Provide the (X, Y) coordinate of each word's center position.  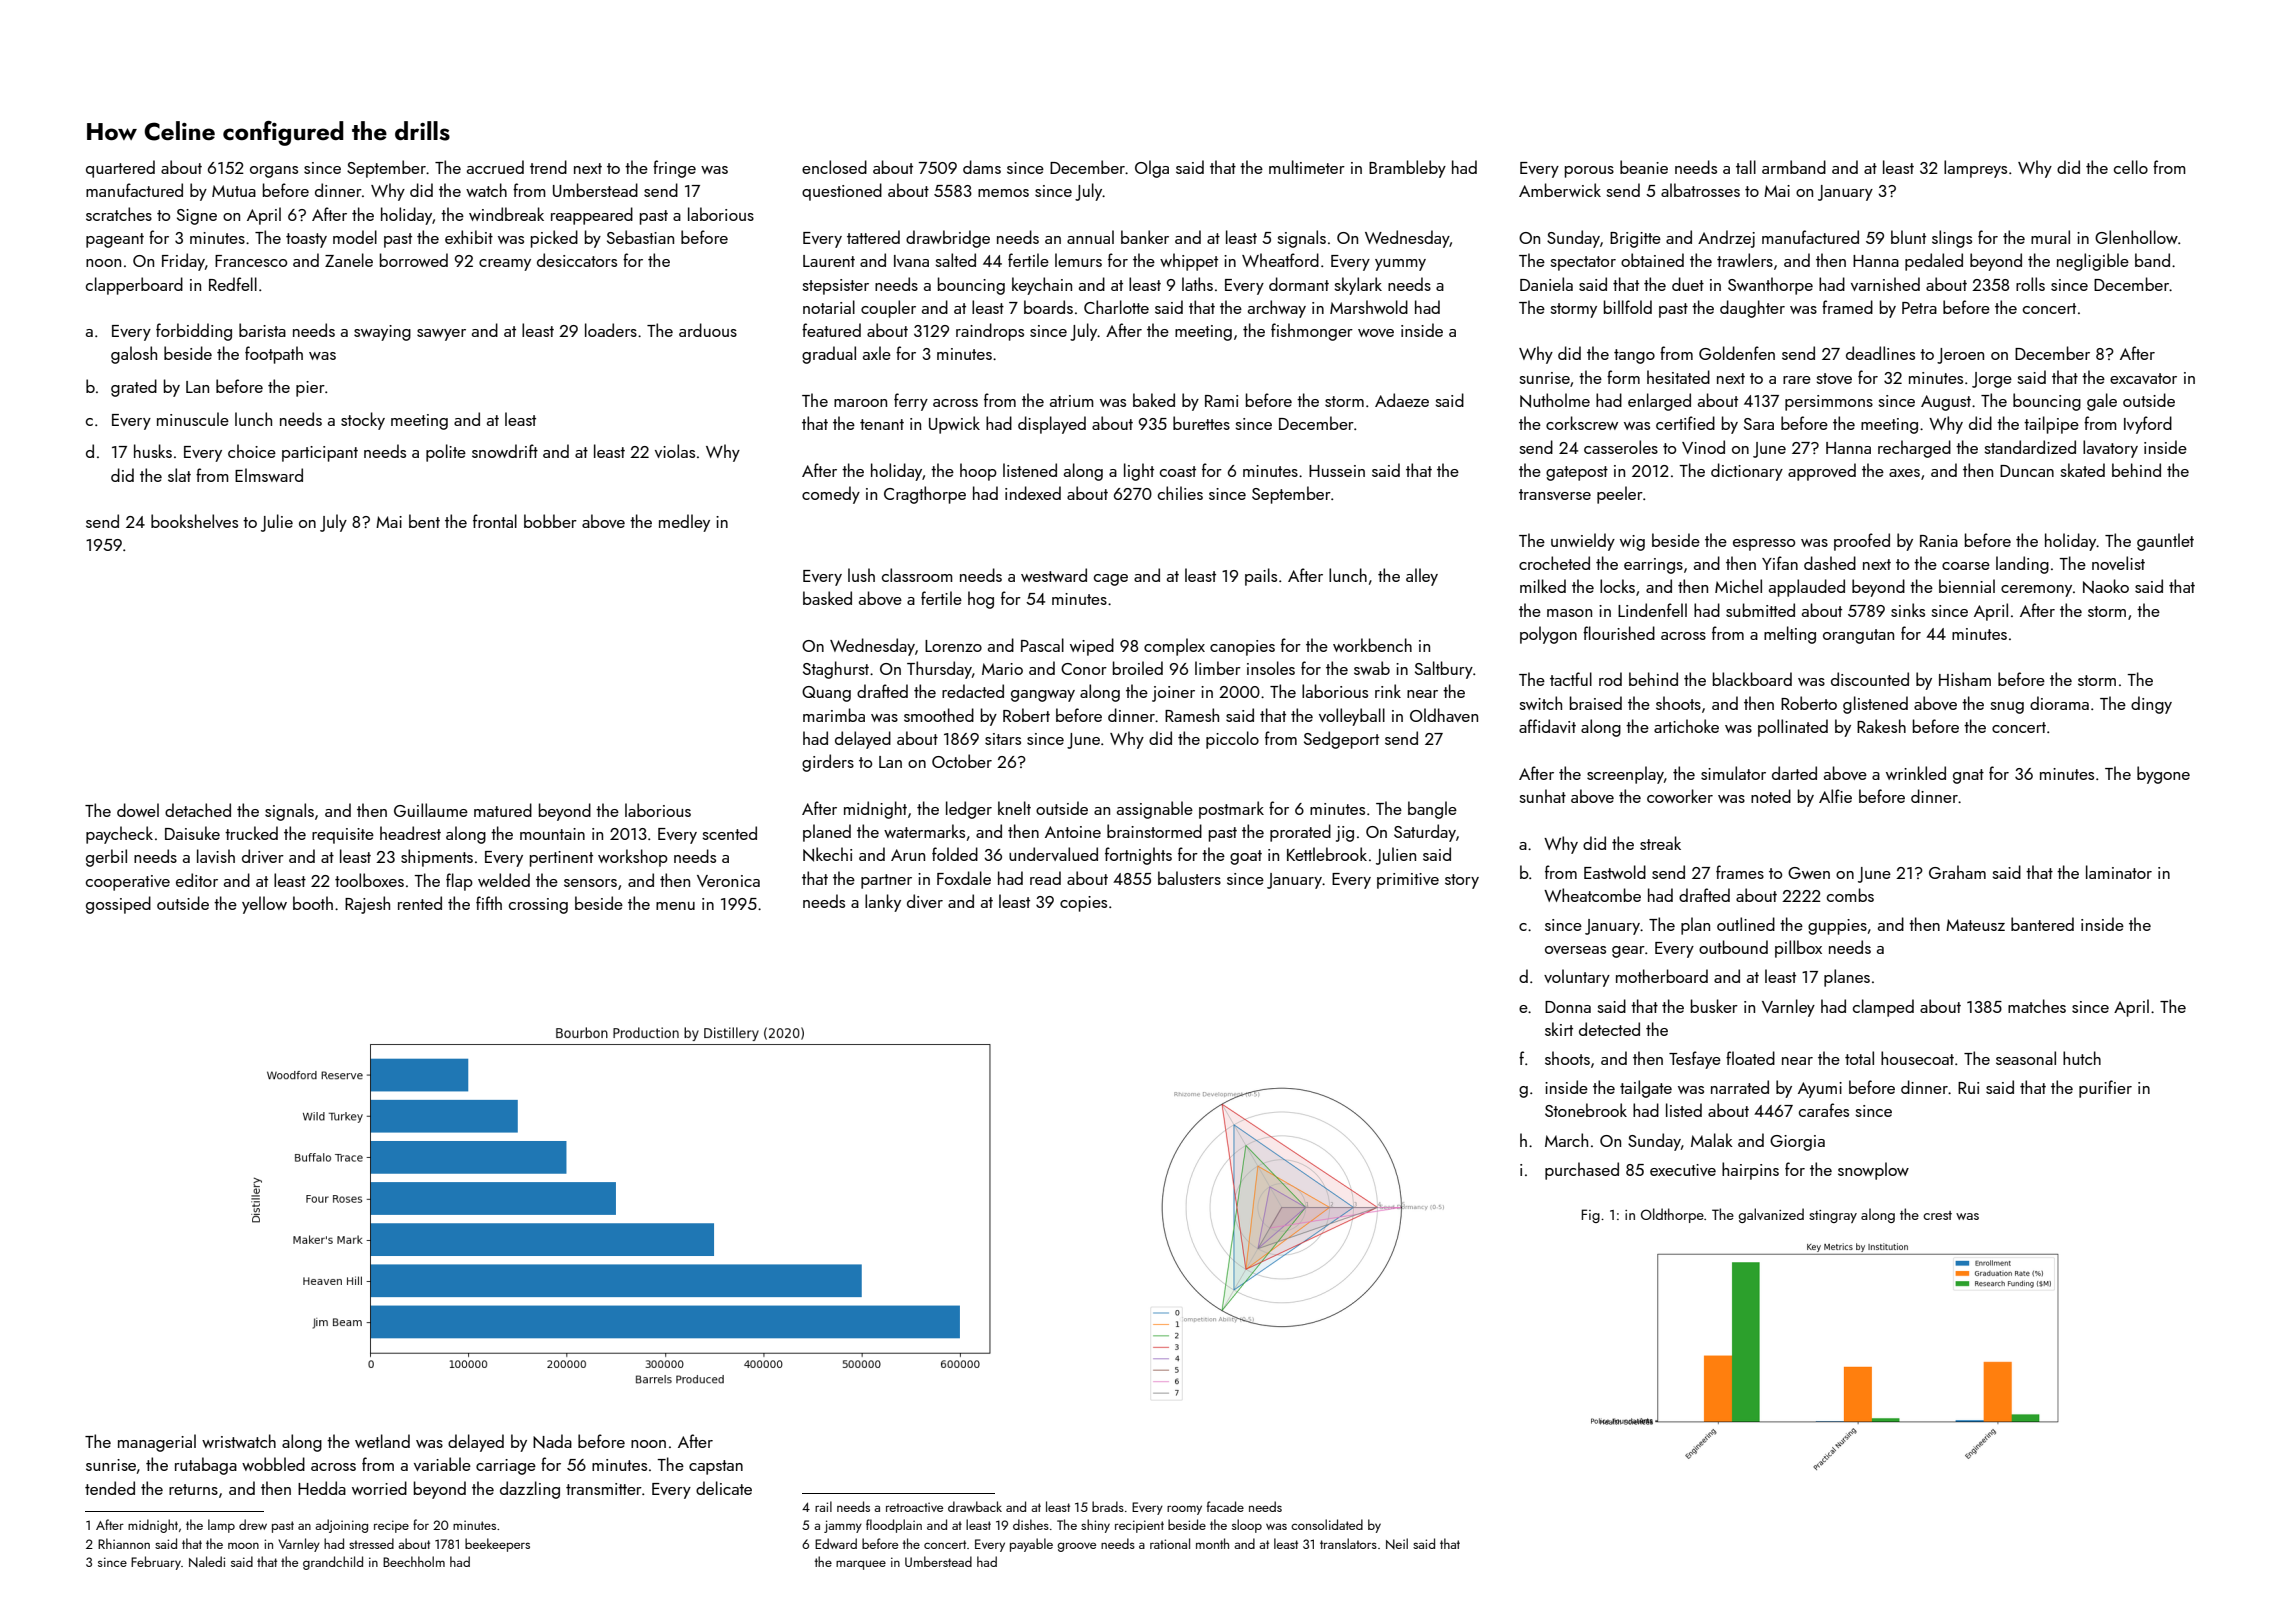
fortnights (1138, 856)
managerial (157, 1443)
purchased (1582, 1171)
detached (198, 810)
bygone (2163, 775)
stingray (1833, 1216)
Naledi (207, 1561)
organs (274, 172)
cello (2131, 167)
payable (1031, 1545)
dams (982, 167)
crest (1937, 1215)
